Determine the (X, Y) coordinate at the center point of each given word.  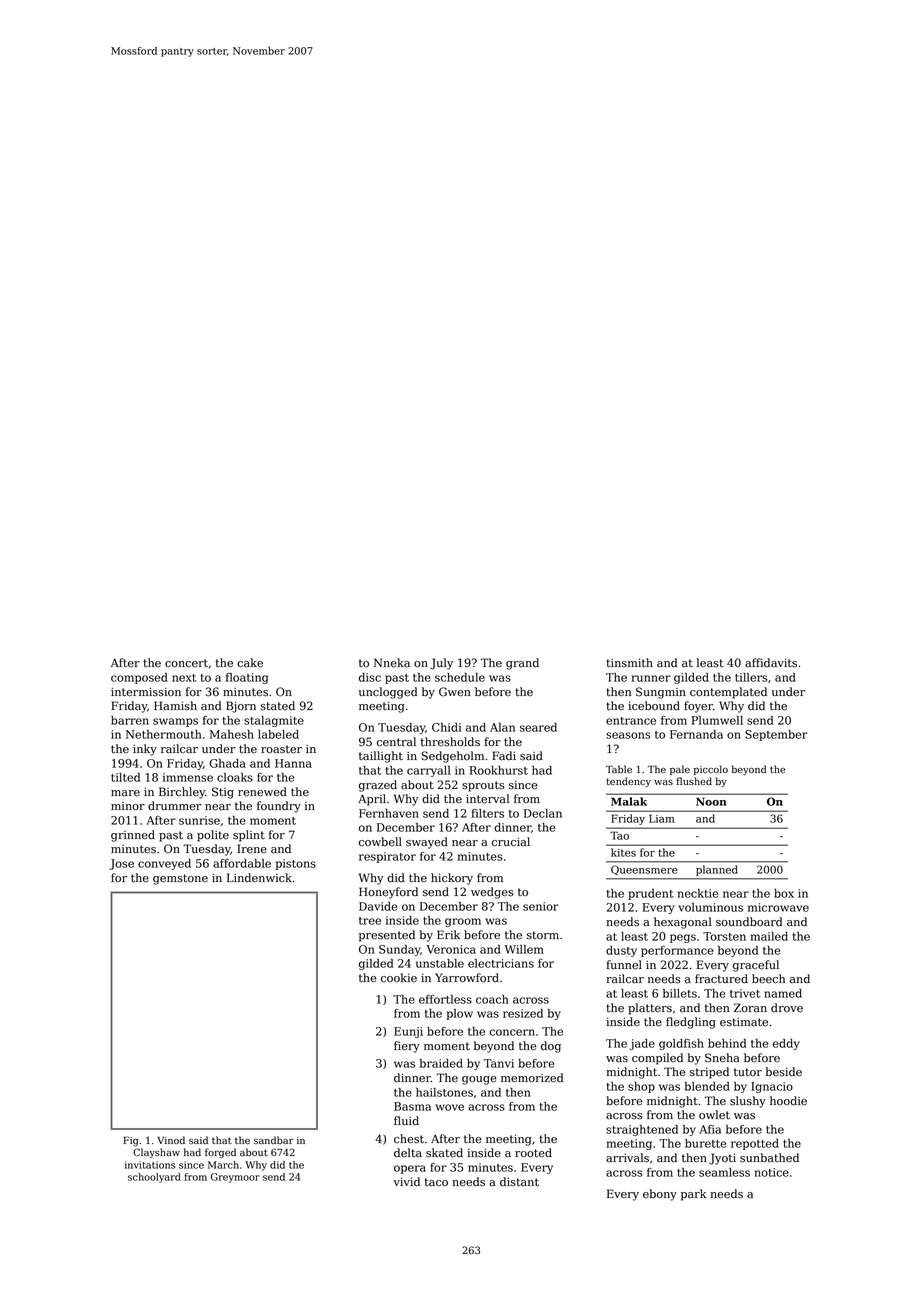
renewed (262, 792)
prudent (651, 894)
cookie (399, 978)
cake (250, 663)
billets (680, 993)
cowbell (380, 842)
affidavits (771, 663)
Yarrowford (467, 978)
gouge (479, 1080)
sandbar (274, 1140)
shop (641, 1087)
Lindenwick (259, 878)
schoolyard (154, 1178)
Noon (711, 801)
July (441, 664)
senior (541, 906)
